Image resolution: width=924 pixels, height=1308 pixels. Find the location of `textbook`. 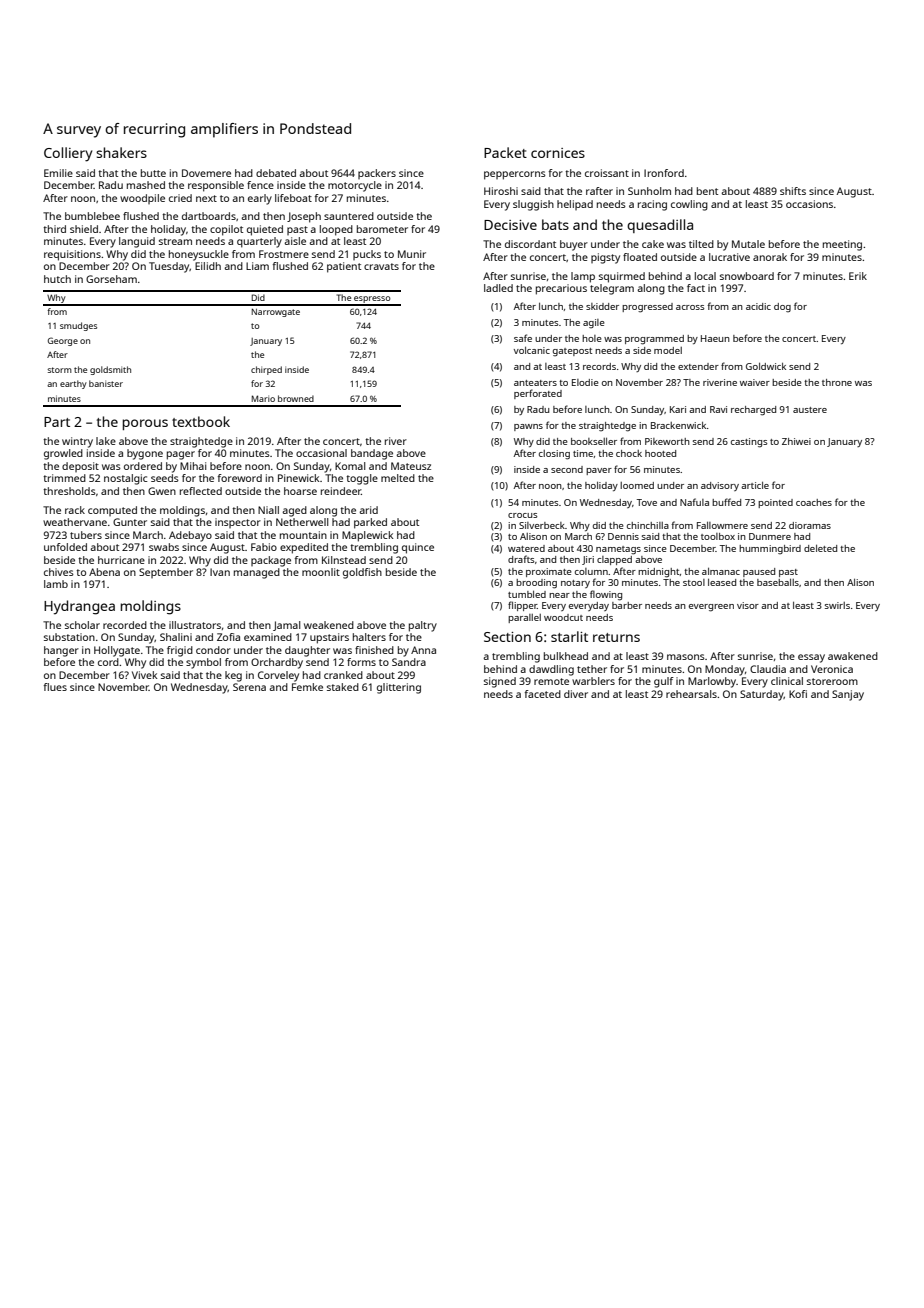

textbook is located at coordinates (201, 421).
